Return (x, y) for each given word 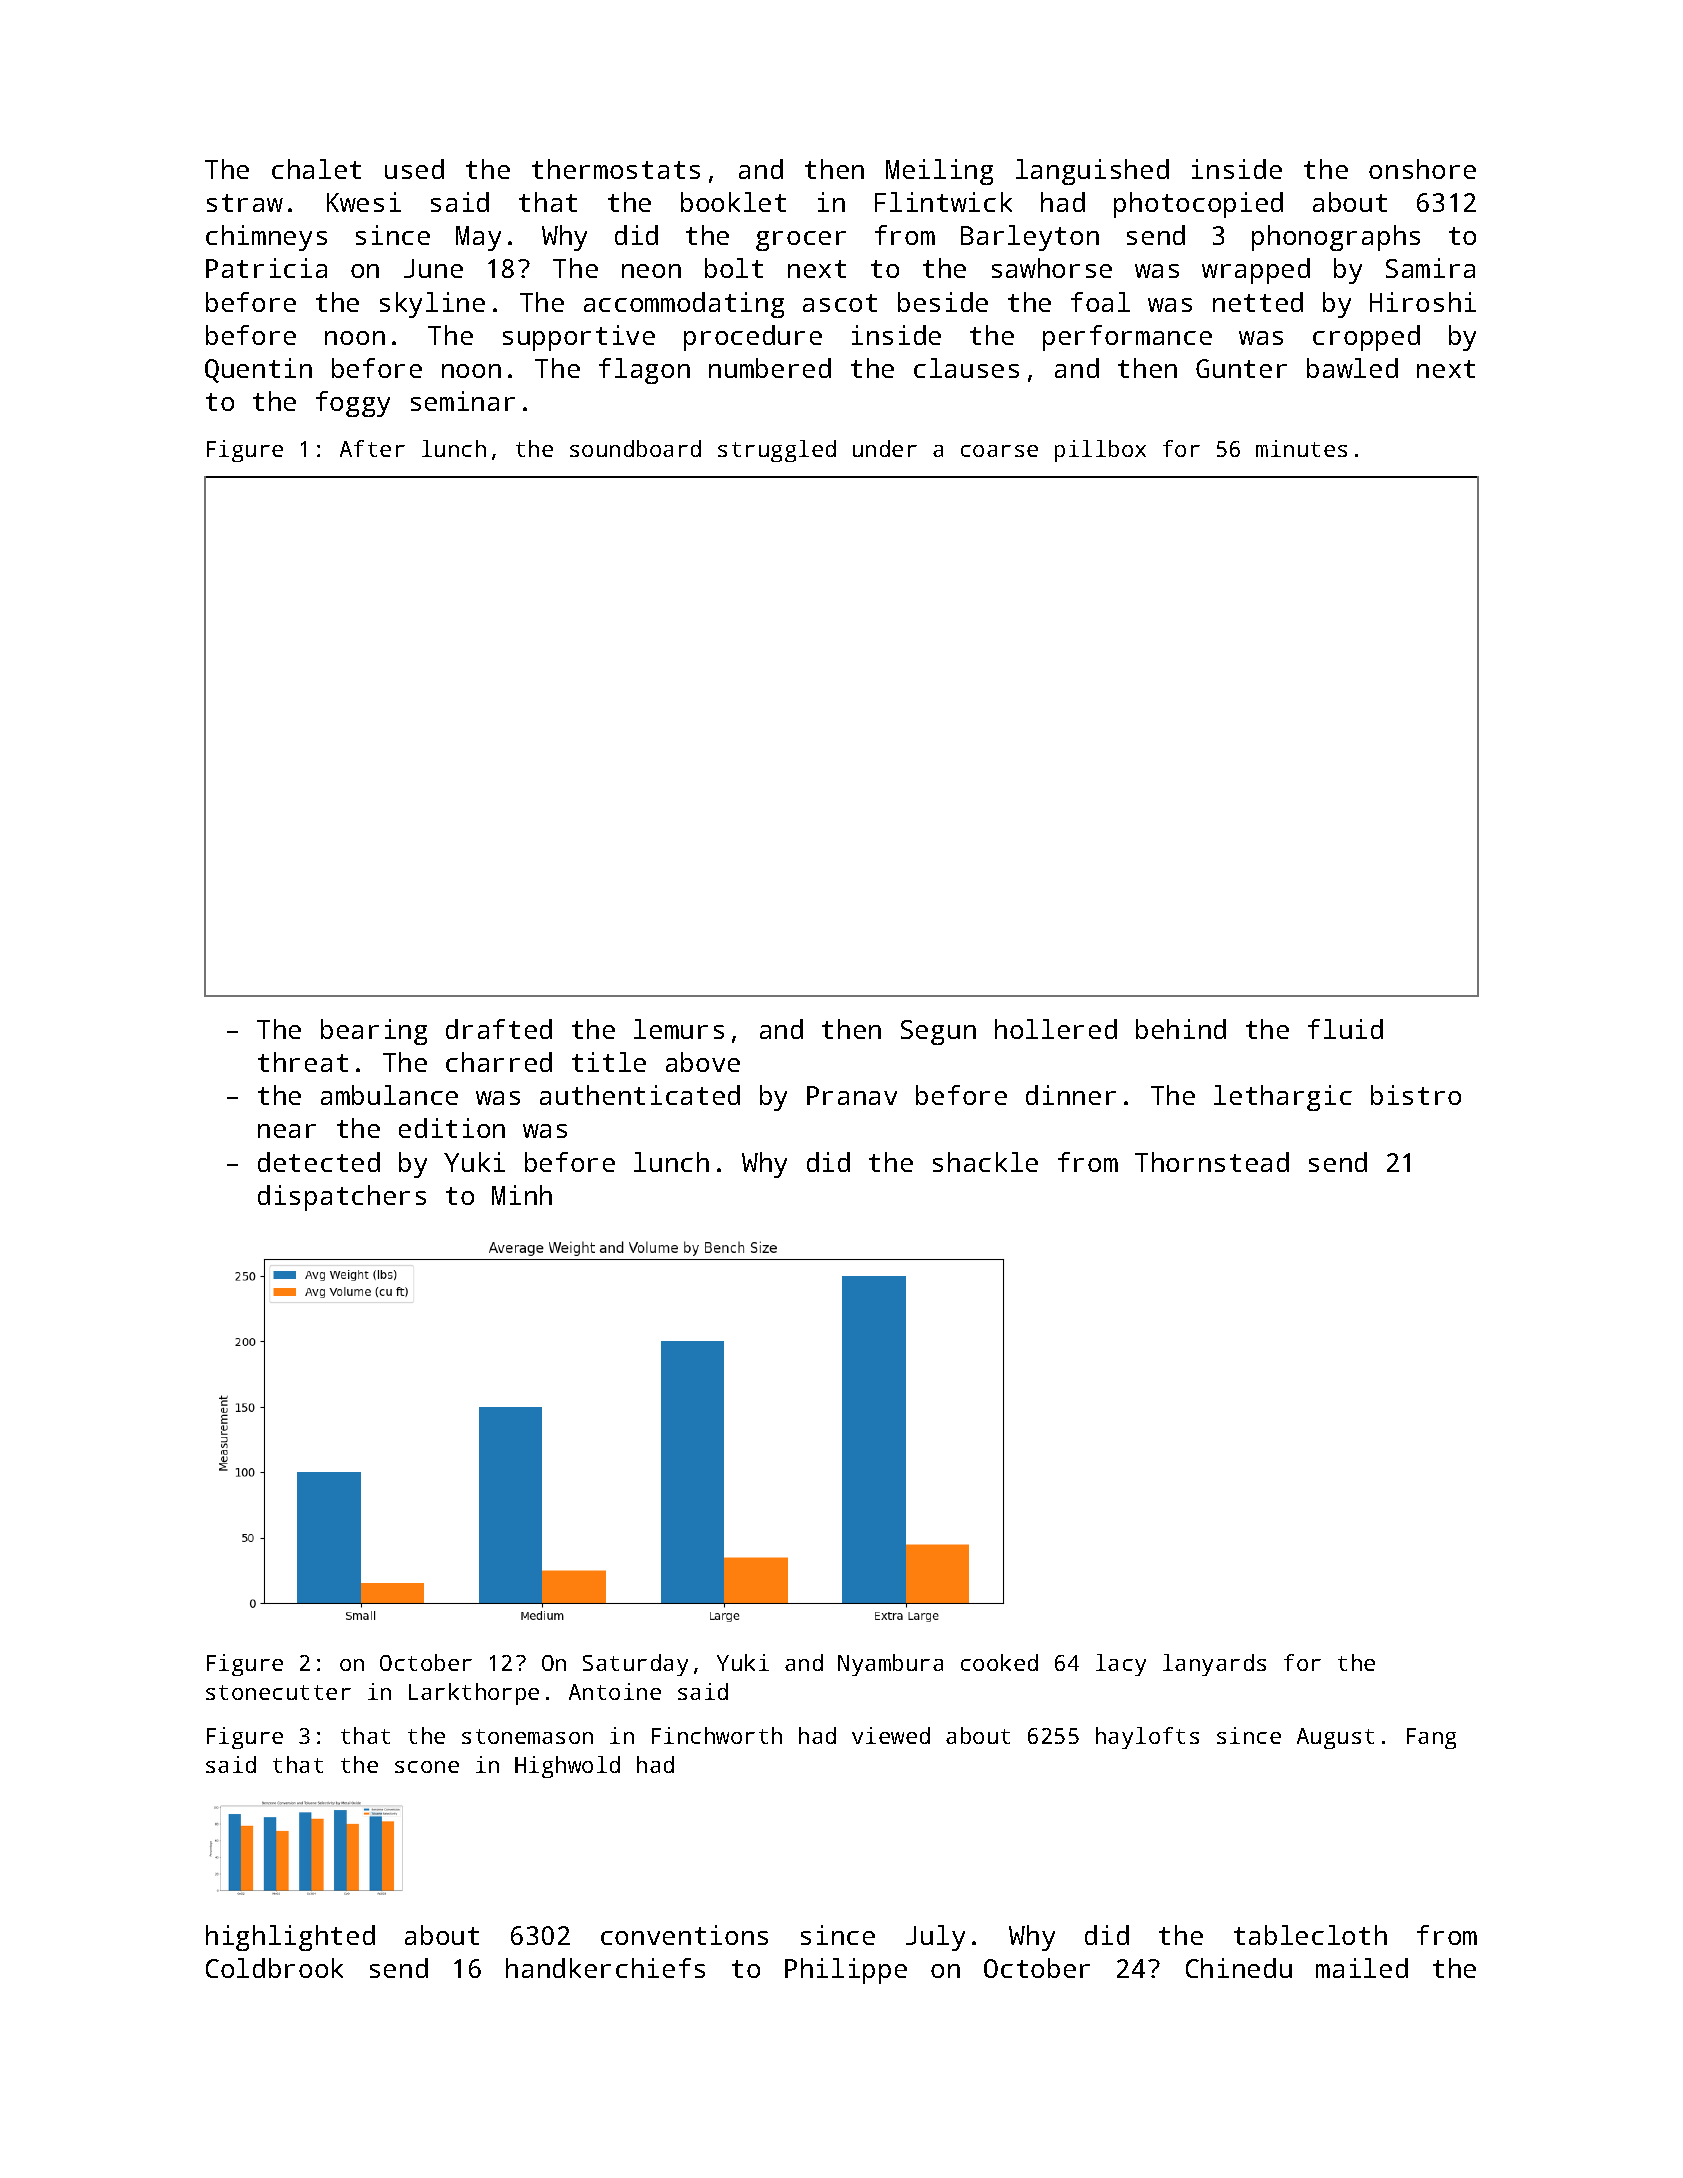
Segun (938, 1032)
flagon (644, 371)
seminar (463, 401)
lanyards (1214, 1665)
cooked (999, 1662)
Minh (522, 1195)
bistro (1416, 1095)
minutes (1301, 448)
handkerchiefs (605, 1968)
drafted (499, 1029)
